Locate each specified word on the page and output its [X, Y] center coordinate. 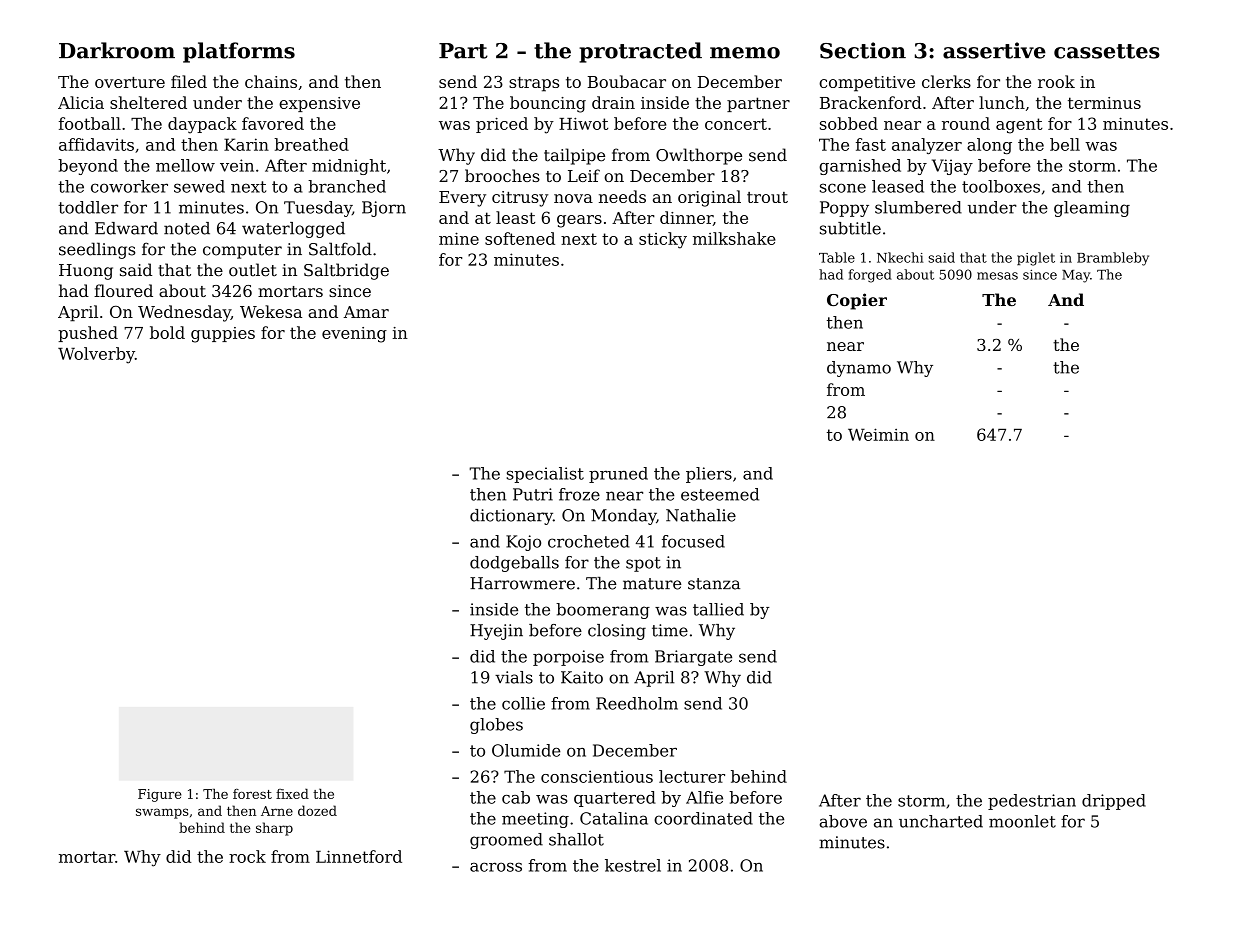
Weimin [878, 434]
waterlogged [293, 230]
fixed [292, 794]
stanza [714, 584]
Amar [366, 312]
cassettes [1107, 51]
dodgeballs [514, 564]
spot [643, 564]
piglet [1036, 259]
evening [354, 335]
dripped [1114, 802]
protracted [640, 52]
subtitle [850, 228]
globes [496, 726]
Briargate [693, 658]
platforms [239, 52]
